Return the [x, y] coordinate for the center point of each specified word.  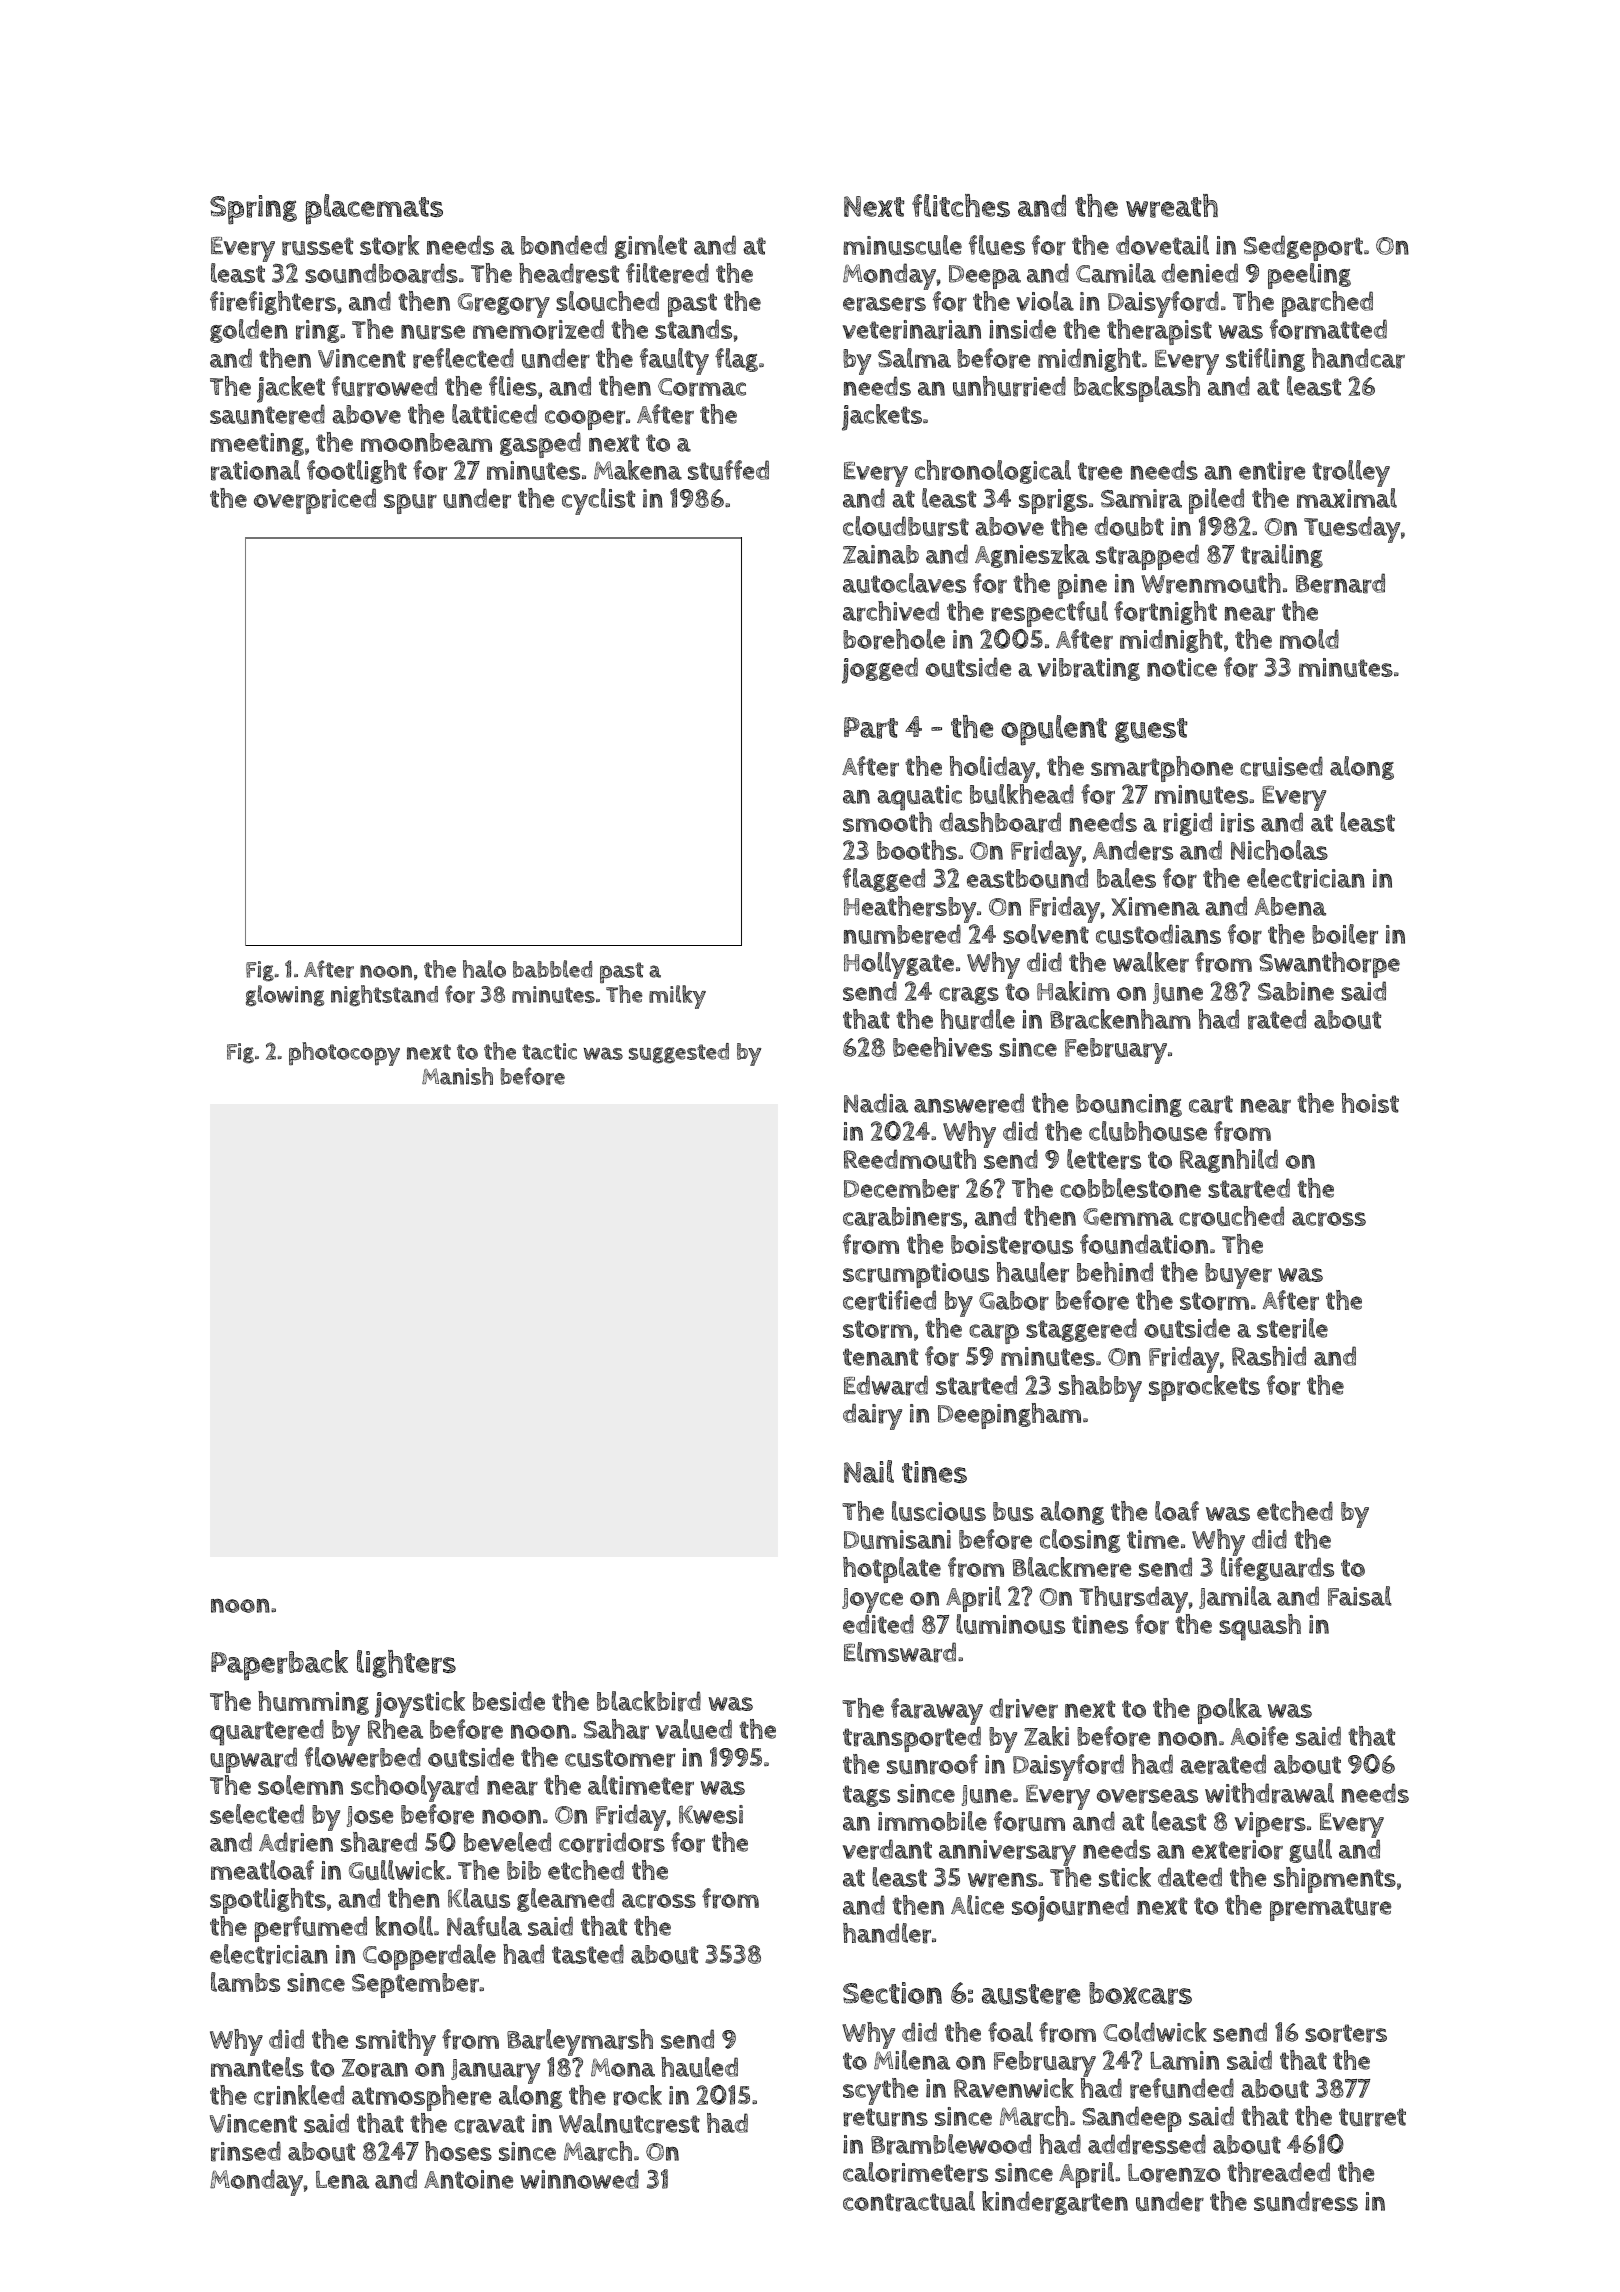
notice [1182, 667]
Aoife [1259, 1736]
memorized [538, 330]
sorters [1346, 2033]
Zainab [881, 554]
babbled [553, 969]
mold [1309, 639]
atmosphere [421, 2098]
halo [484, 969]
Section [892, 1993]
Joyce [872, 1600]
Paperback [279, 1665]
